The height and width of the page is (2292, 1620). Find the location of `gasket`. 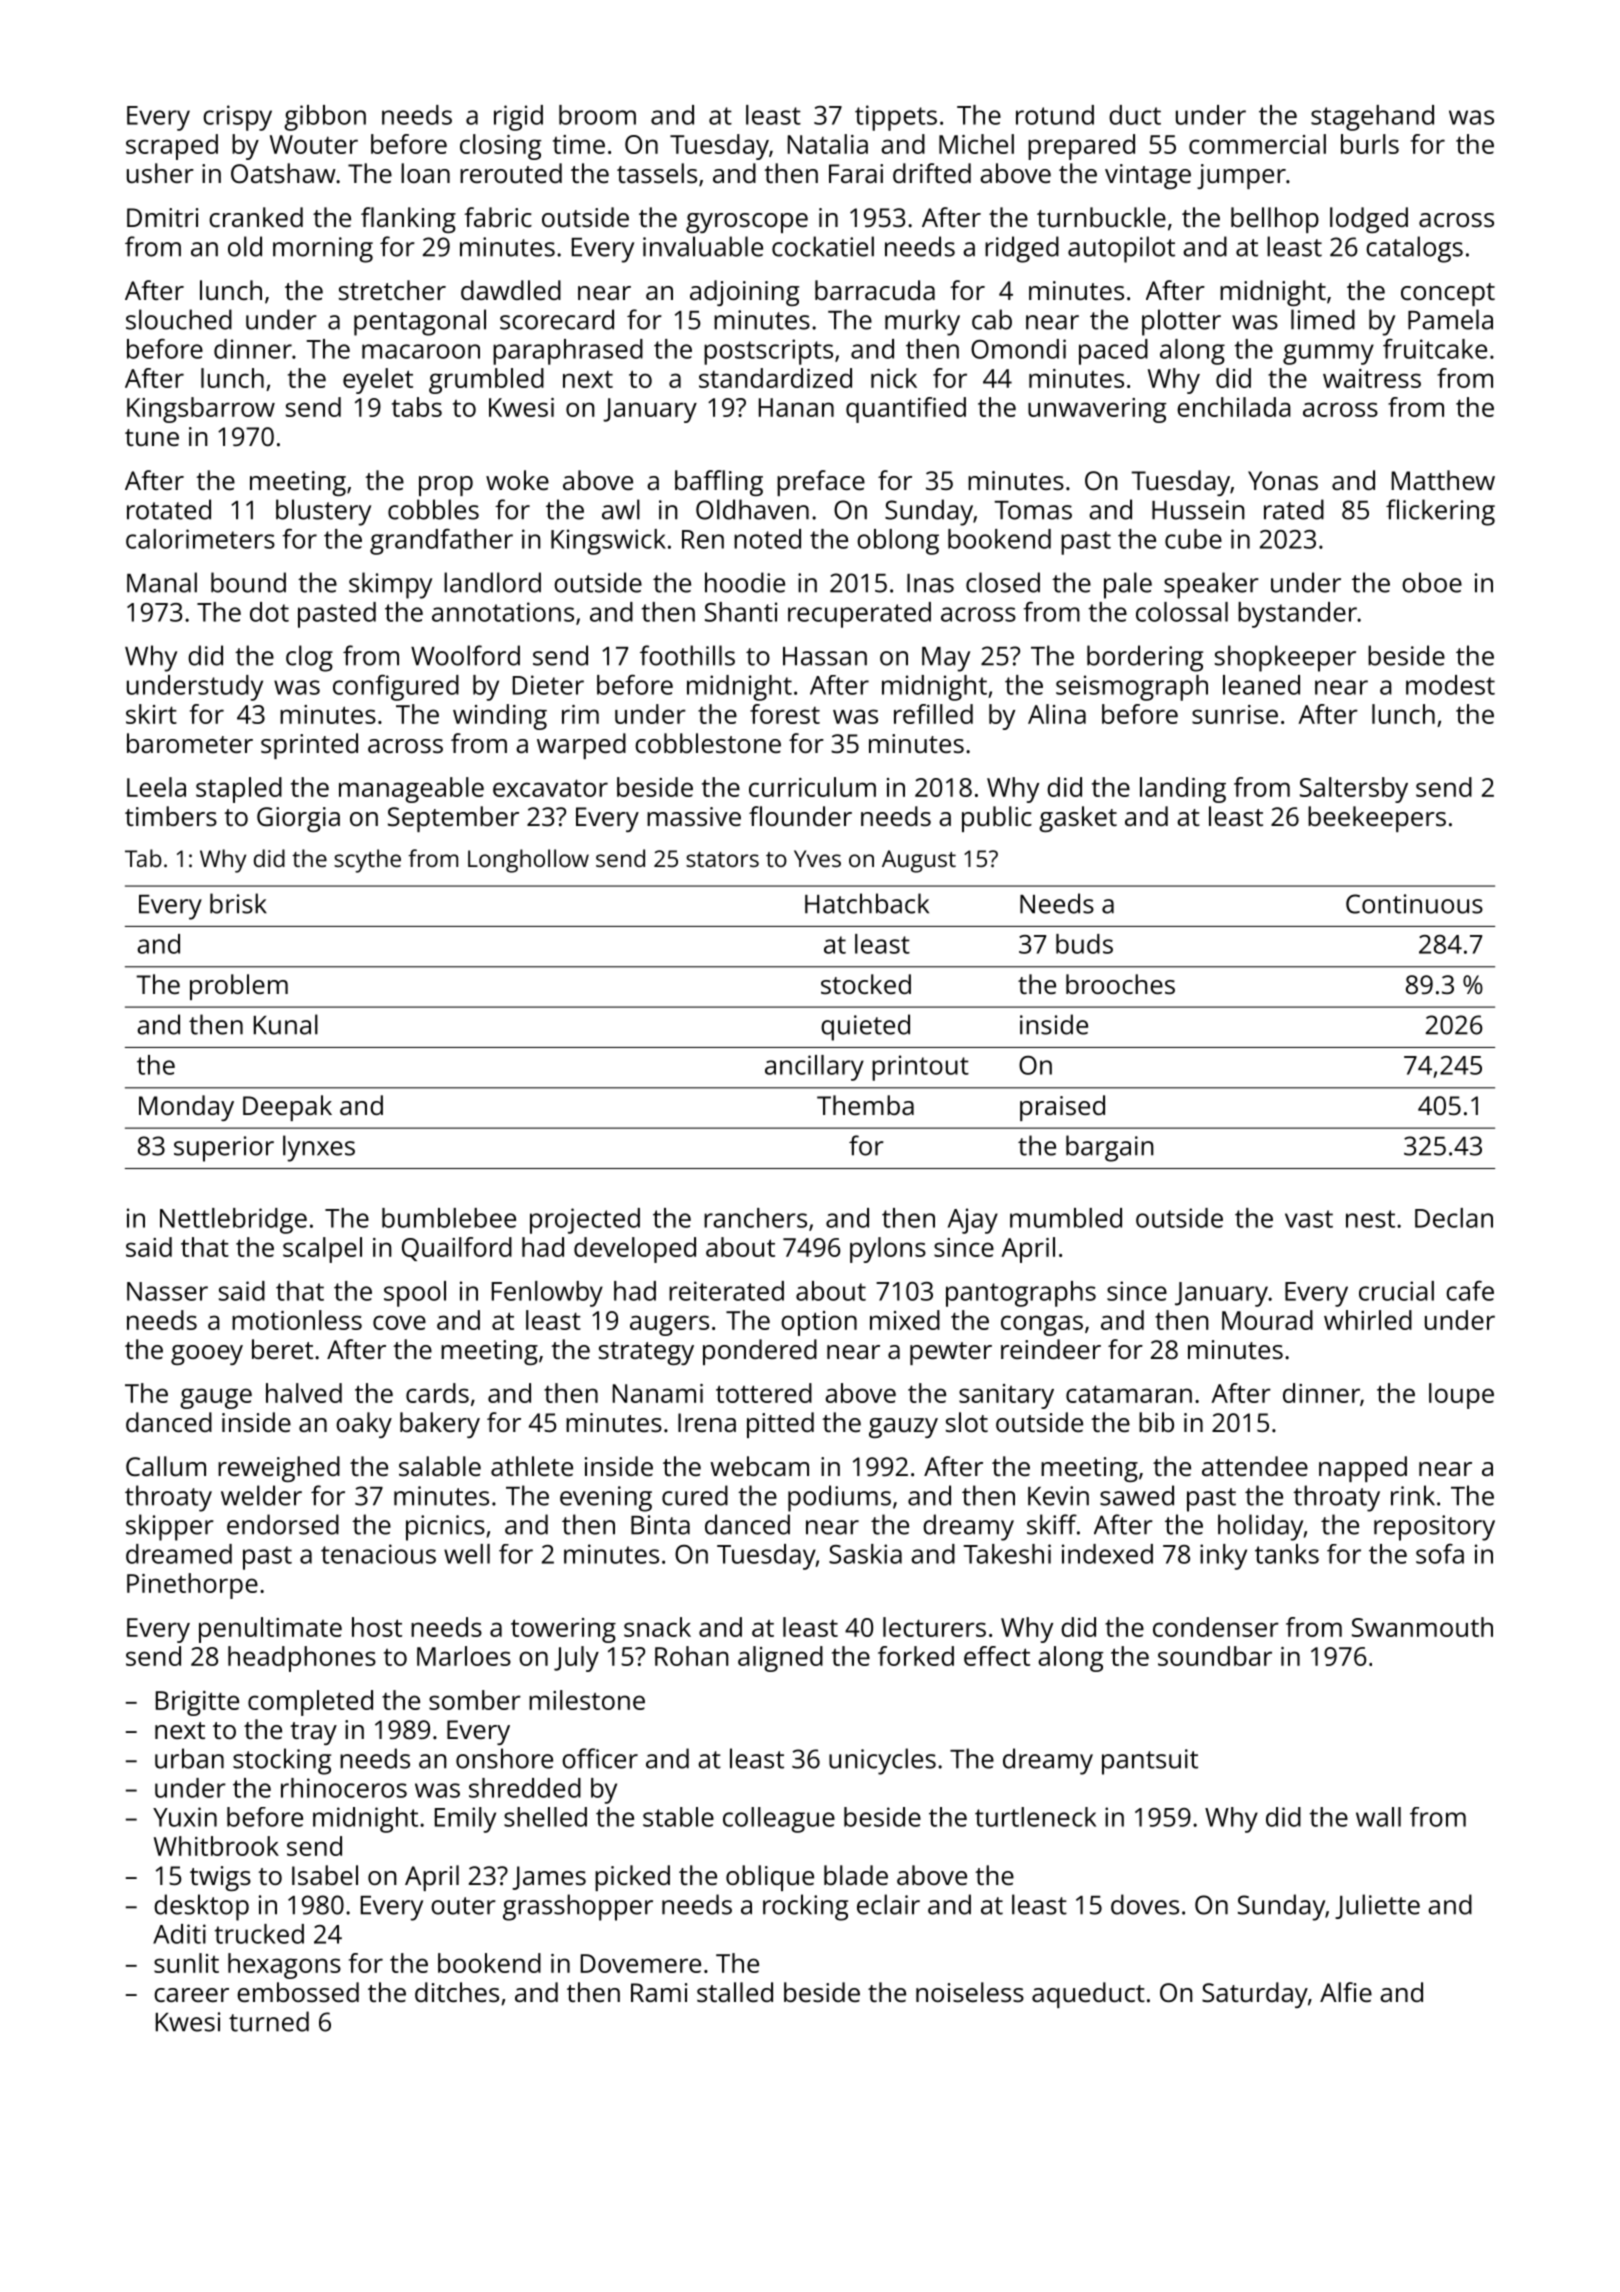

gasket is located at coordinates (1078, 819).
